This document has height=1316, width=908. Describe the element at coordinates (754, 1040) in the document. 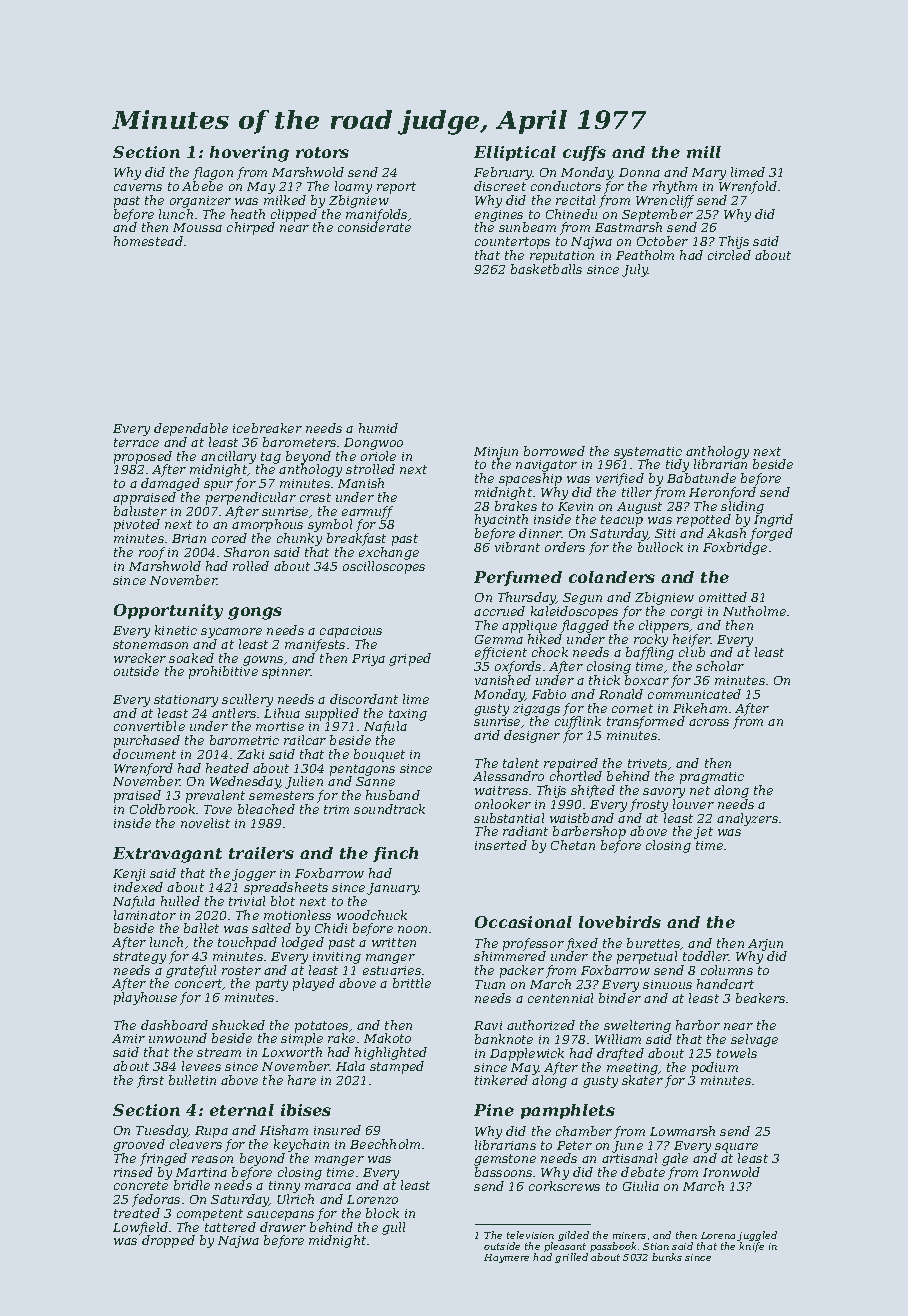

I see `selvage` at that location.
